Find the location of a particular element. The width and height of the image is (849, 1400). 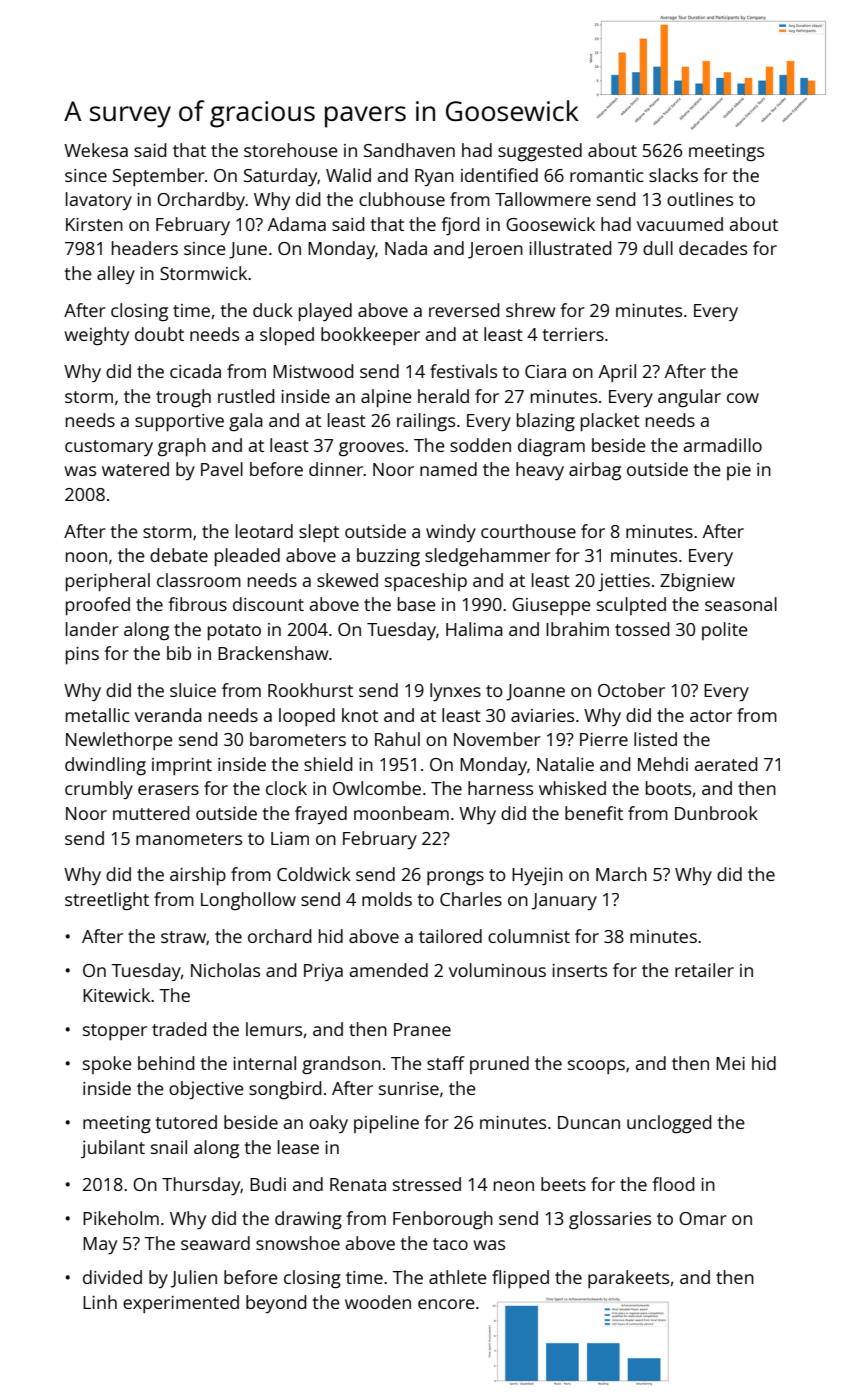

Ryan is located at coordinates (434, 177).
